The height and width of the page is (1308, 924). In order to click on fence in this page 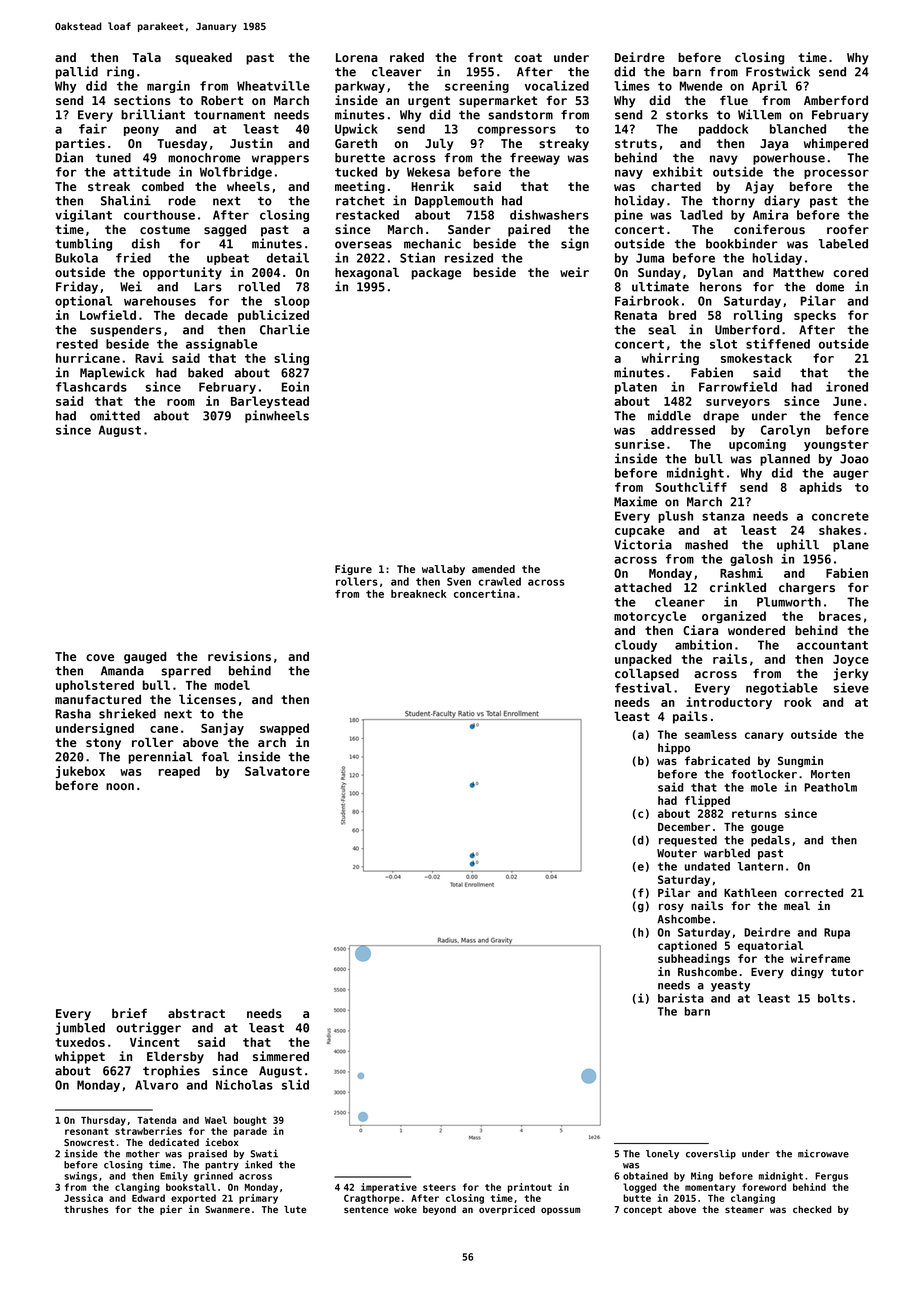, I will do `click(851, 416)`.
